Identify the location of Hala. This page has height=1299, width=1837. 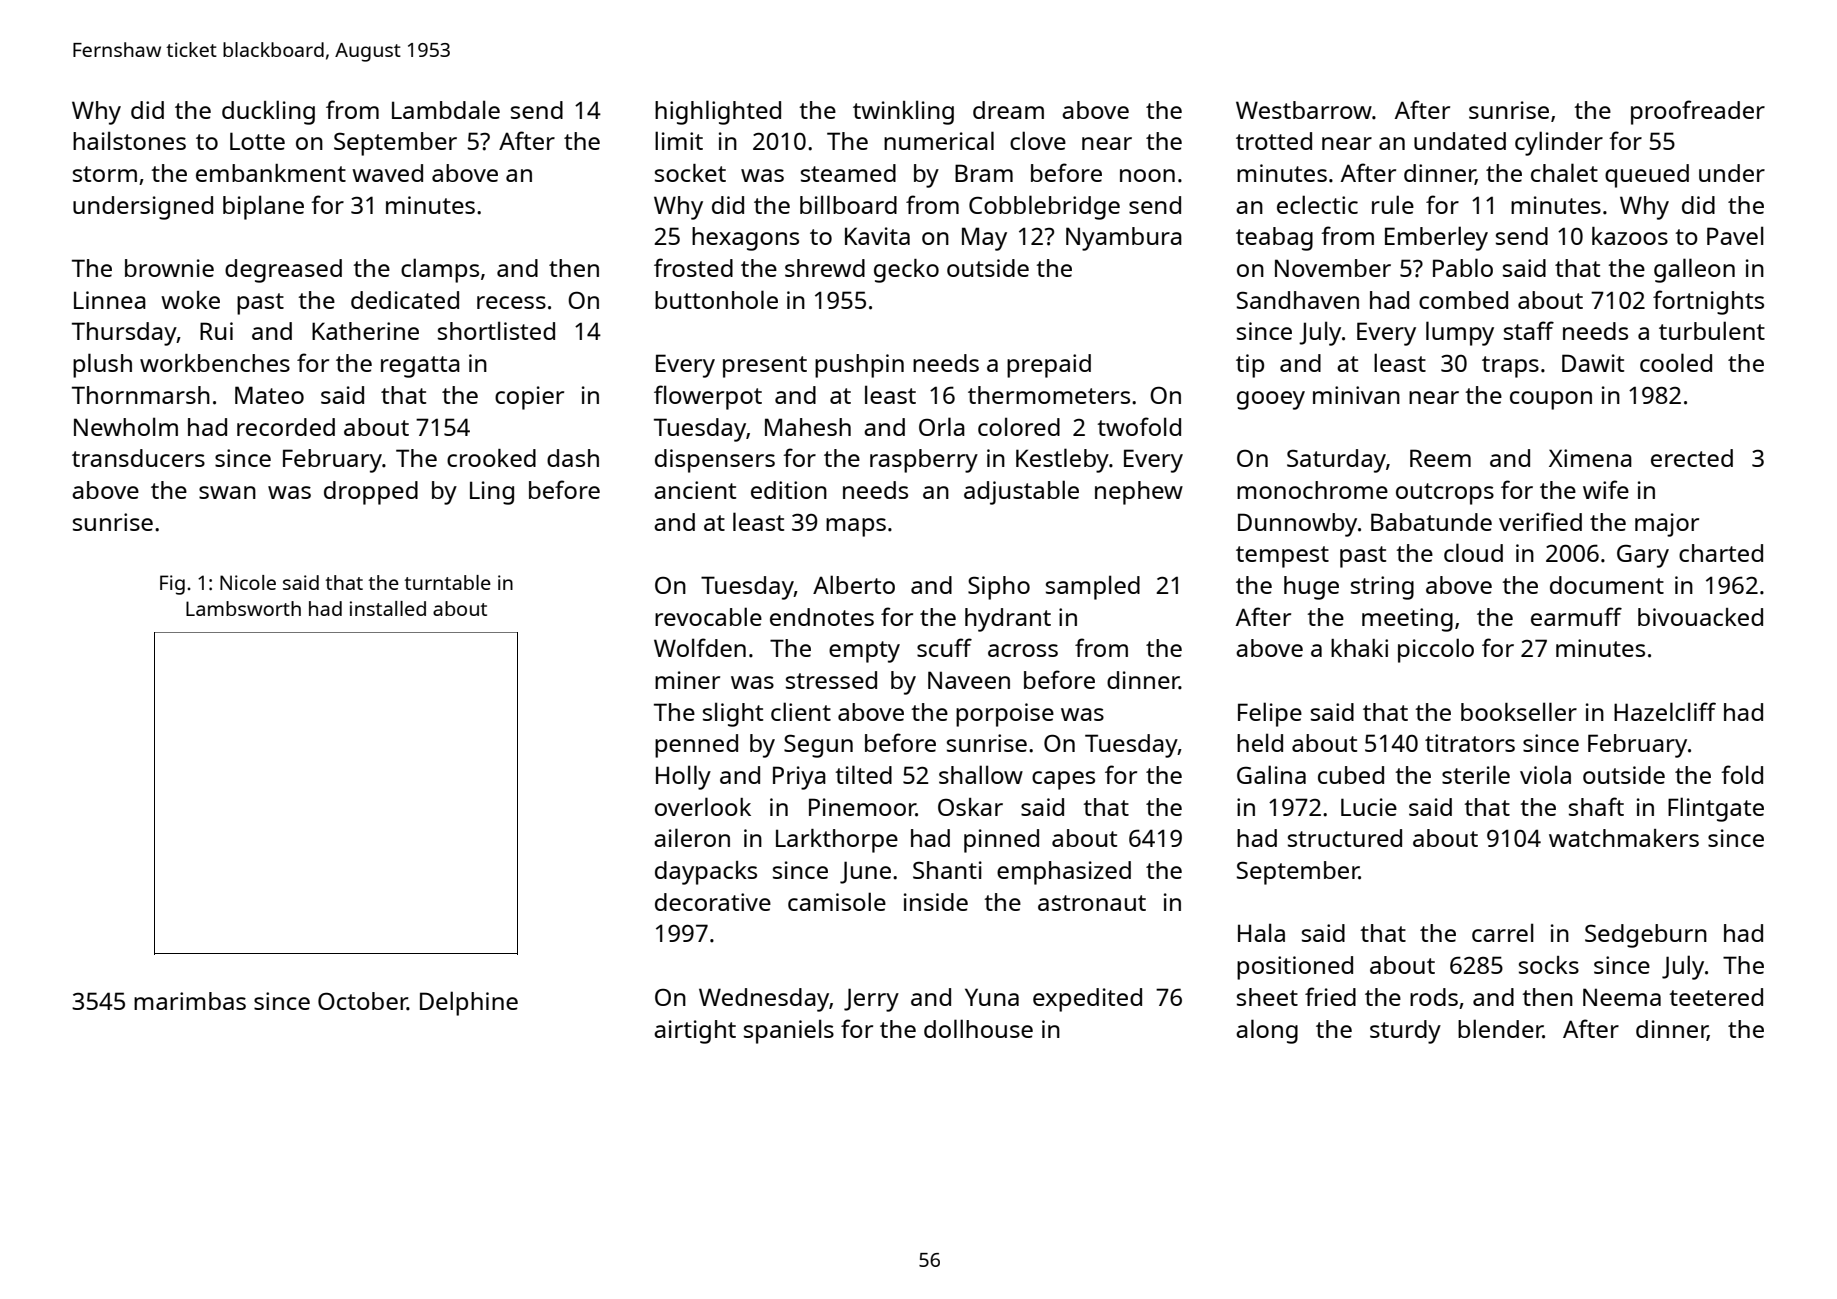
(1261, 932).
